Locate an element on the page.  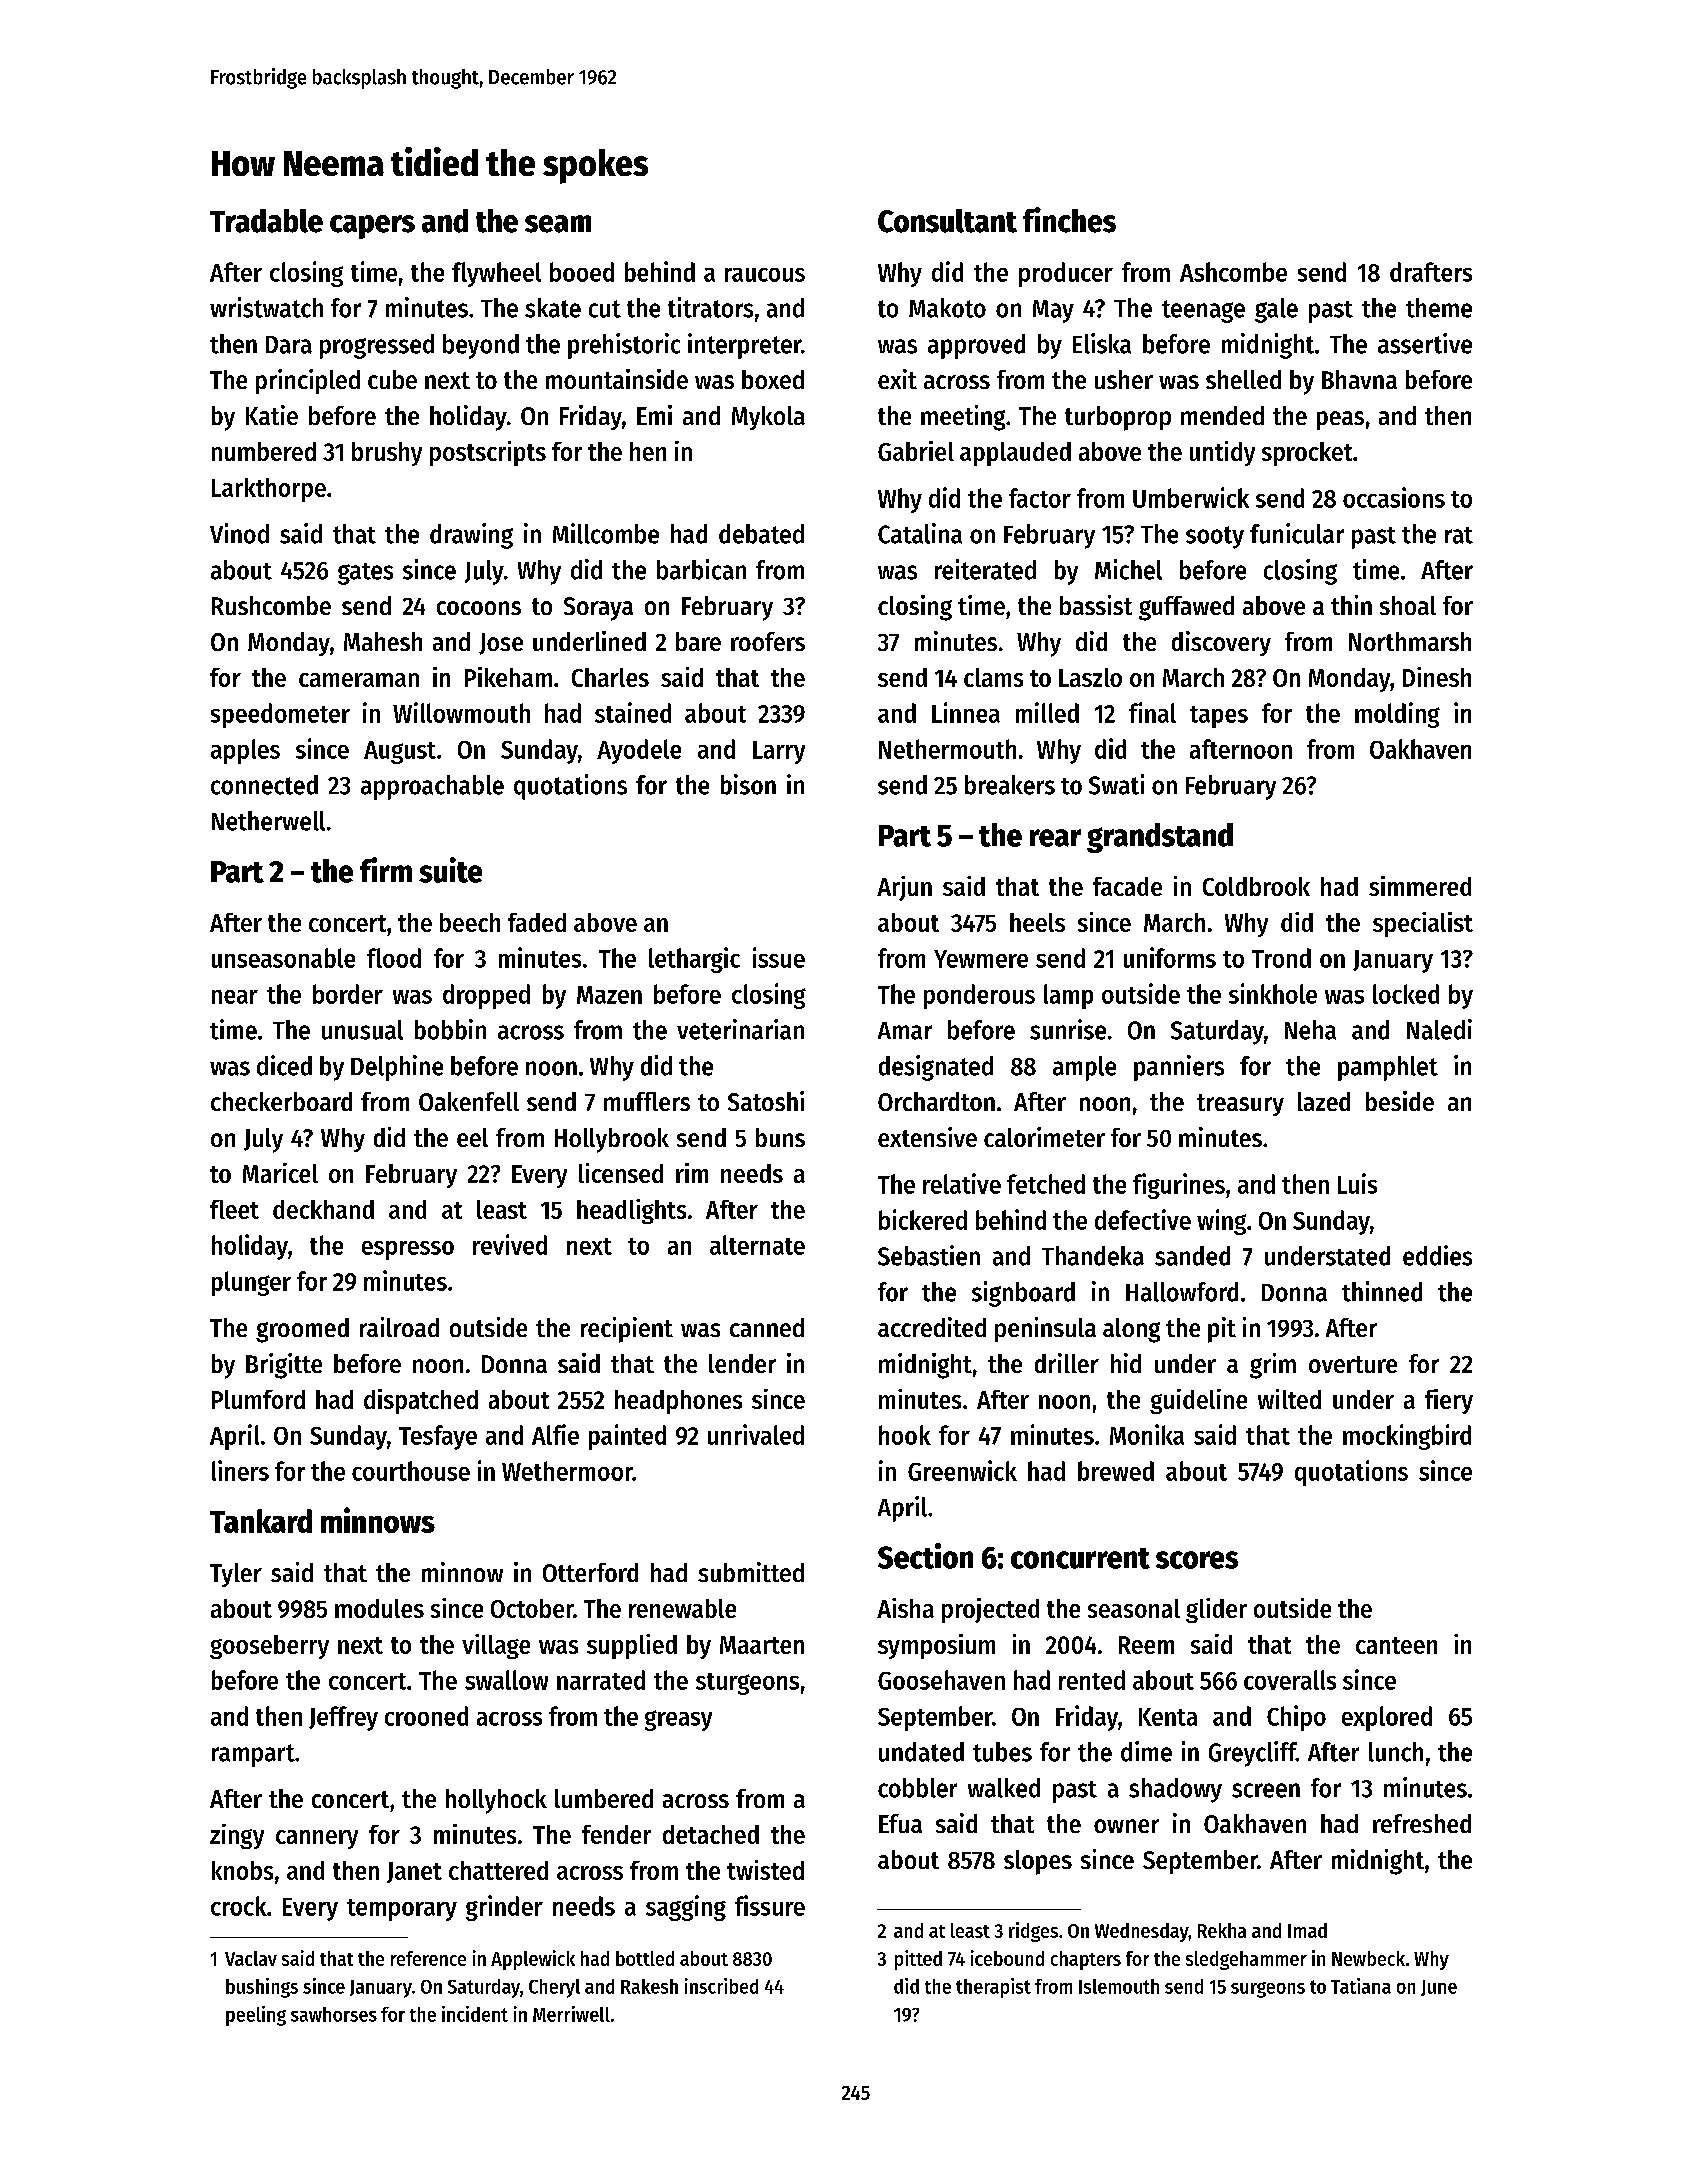
finches is located at coordinates (1069, 220).
